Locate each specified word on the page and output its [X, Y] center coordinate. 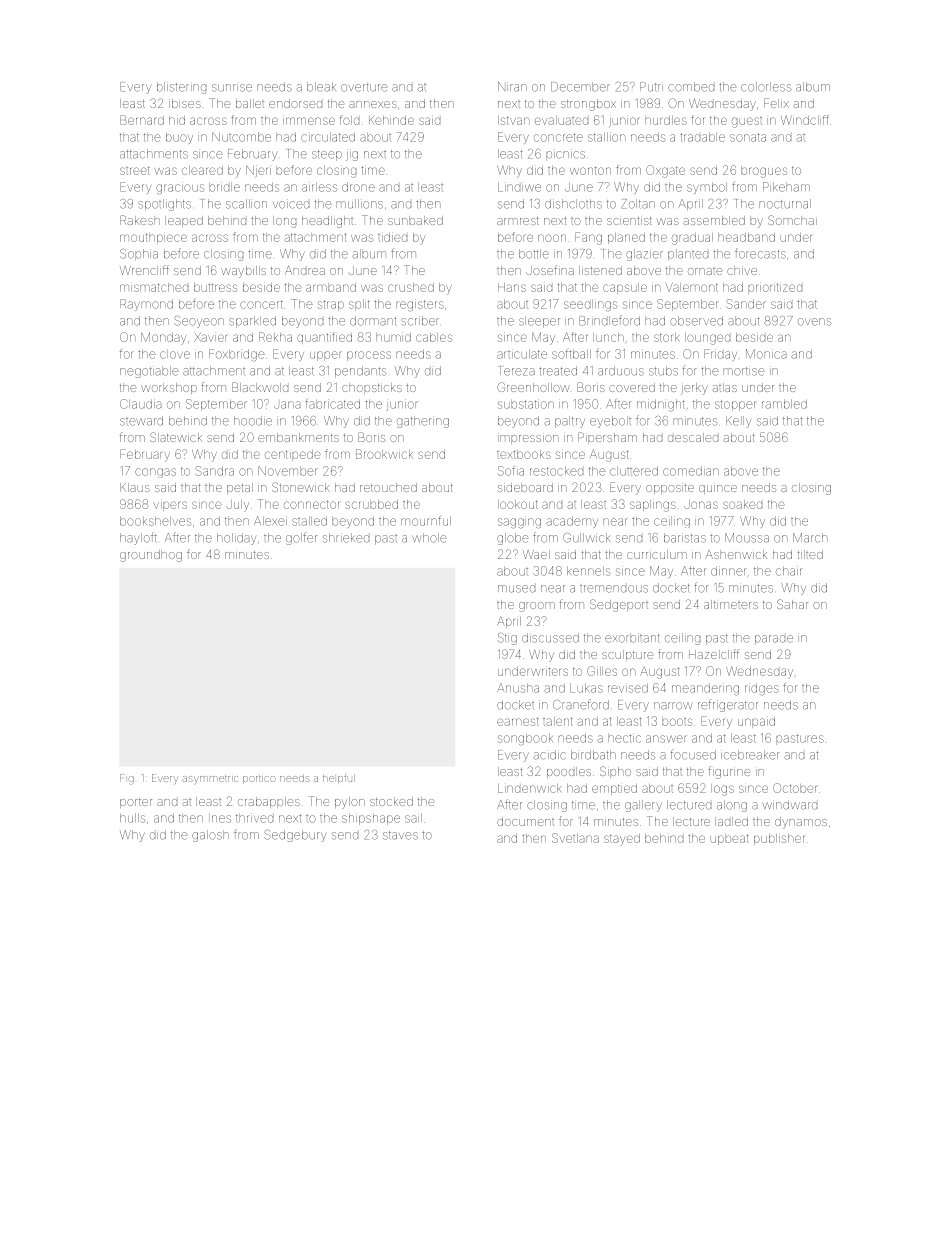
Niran [512, 87]
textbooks [524, 454]
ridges [762, 689]
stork [667, 337]
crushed [411, 287]
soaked [742, 504]
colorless [766, 87]
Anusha [518, 688]
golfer [301, 538]
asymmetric [210, 779]
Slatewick [176, 437]
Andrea [305, 270]
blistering [181, 88]
